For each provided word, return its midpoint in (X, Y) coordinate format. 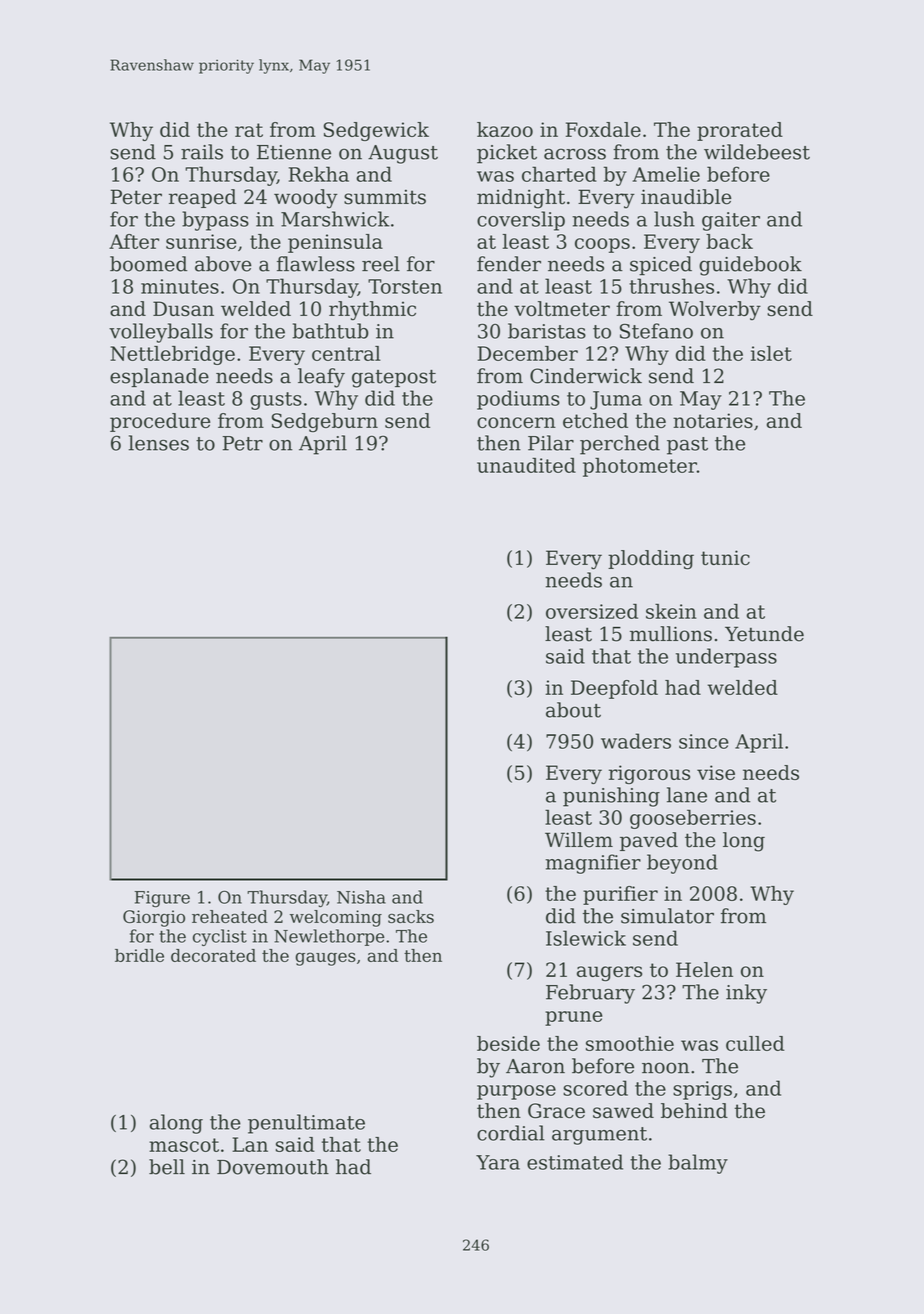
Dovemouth (273, 1167)
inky (746, 994)
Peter (136, 197)
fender (509, 264)
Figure (162, 899)
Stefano (656, 331)
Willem (579, 840)
